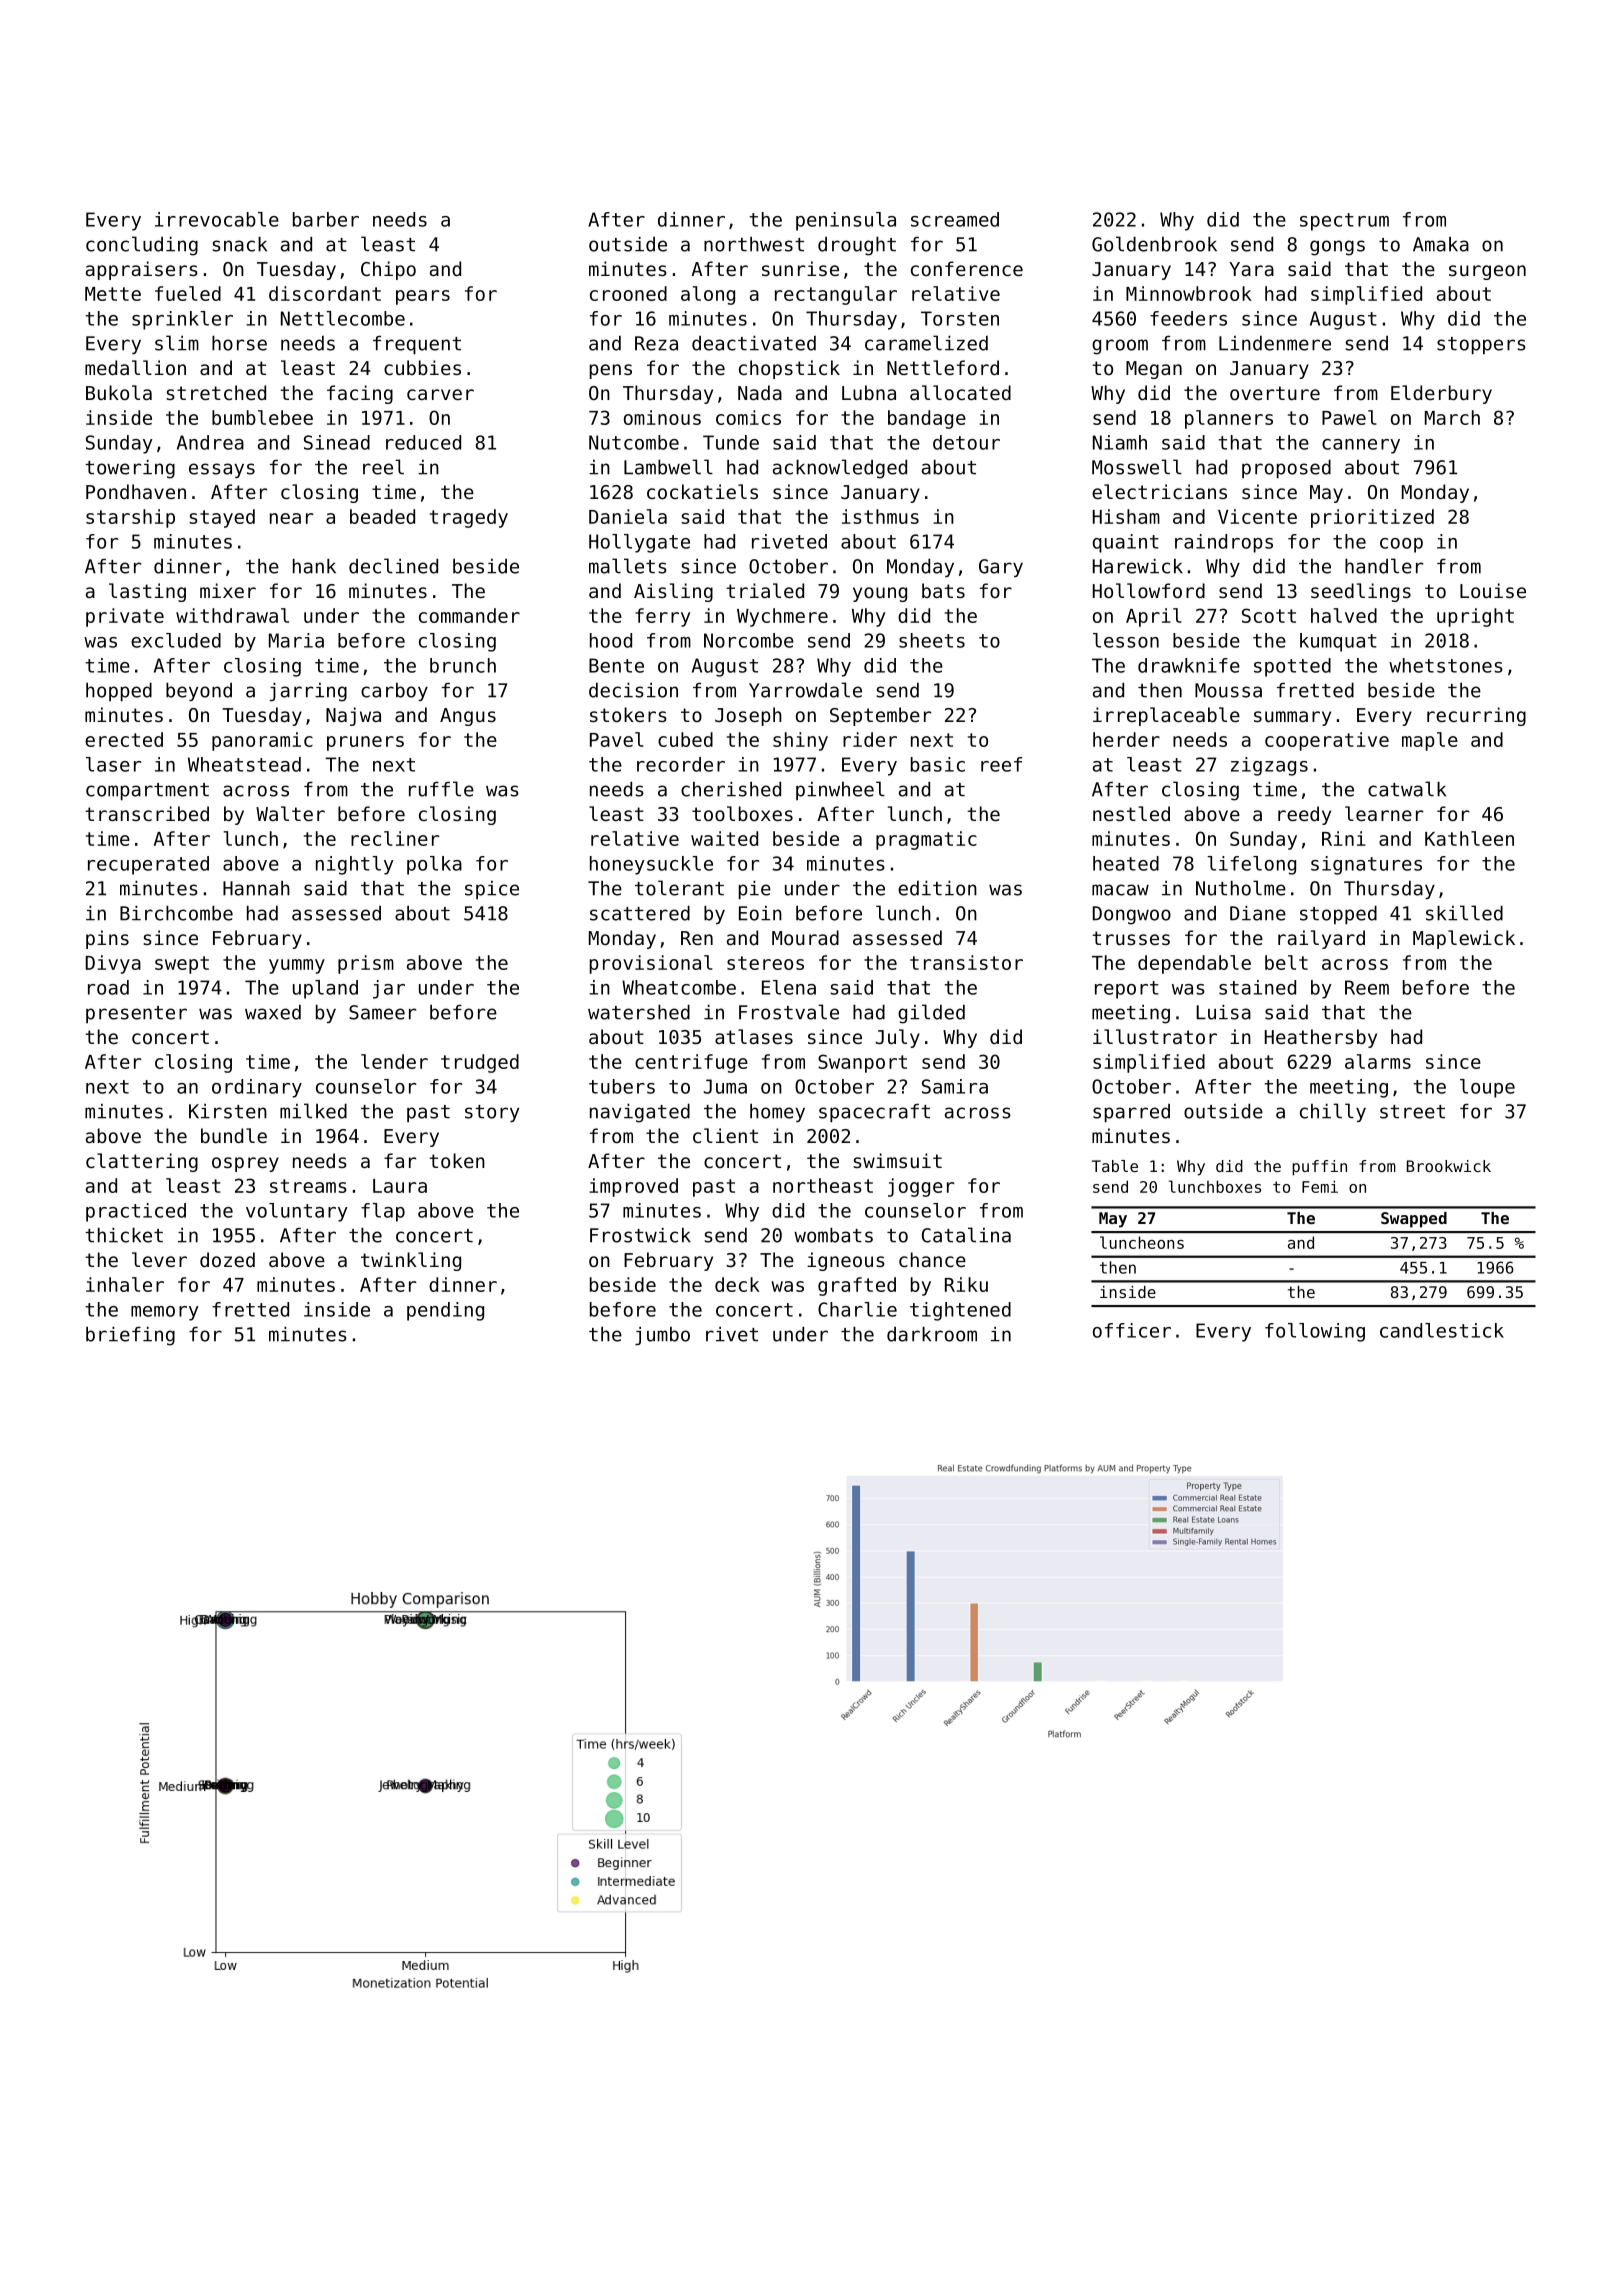 Image resolution: width=1620 pixels, height=2292 pixels. I want to click on catwalk, so click(1407, 789).
